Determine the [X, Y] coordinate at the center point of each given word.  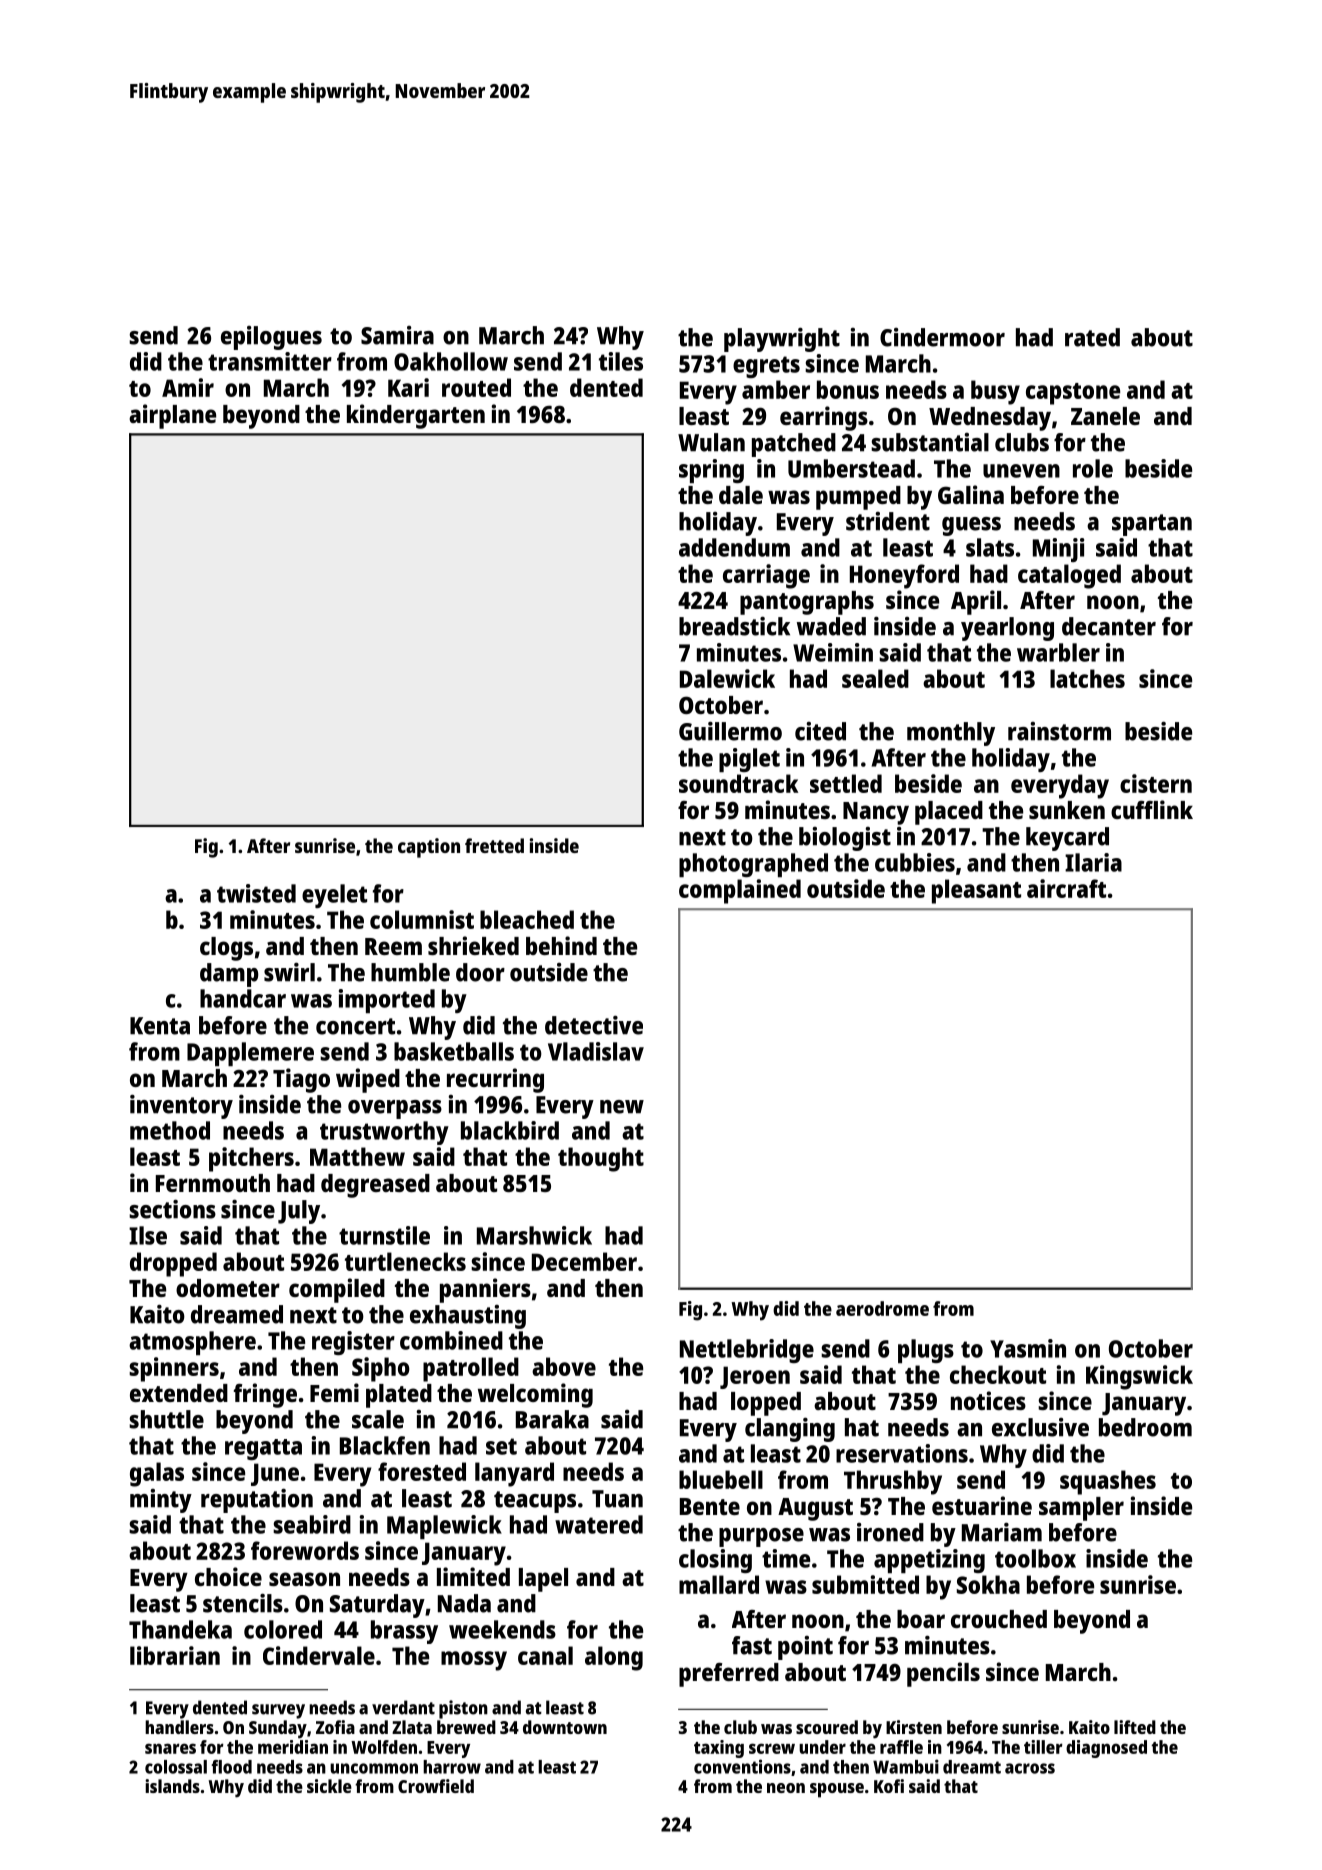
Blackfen [385, 1445]
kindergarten [416, 416]
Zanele [1105, 416]
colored [283, 1629]
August [815, 1509]
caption [429, 848]
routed [476, 387]
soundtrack [738, 783]
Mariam [1002, 1532]
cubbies [915, 862]
